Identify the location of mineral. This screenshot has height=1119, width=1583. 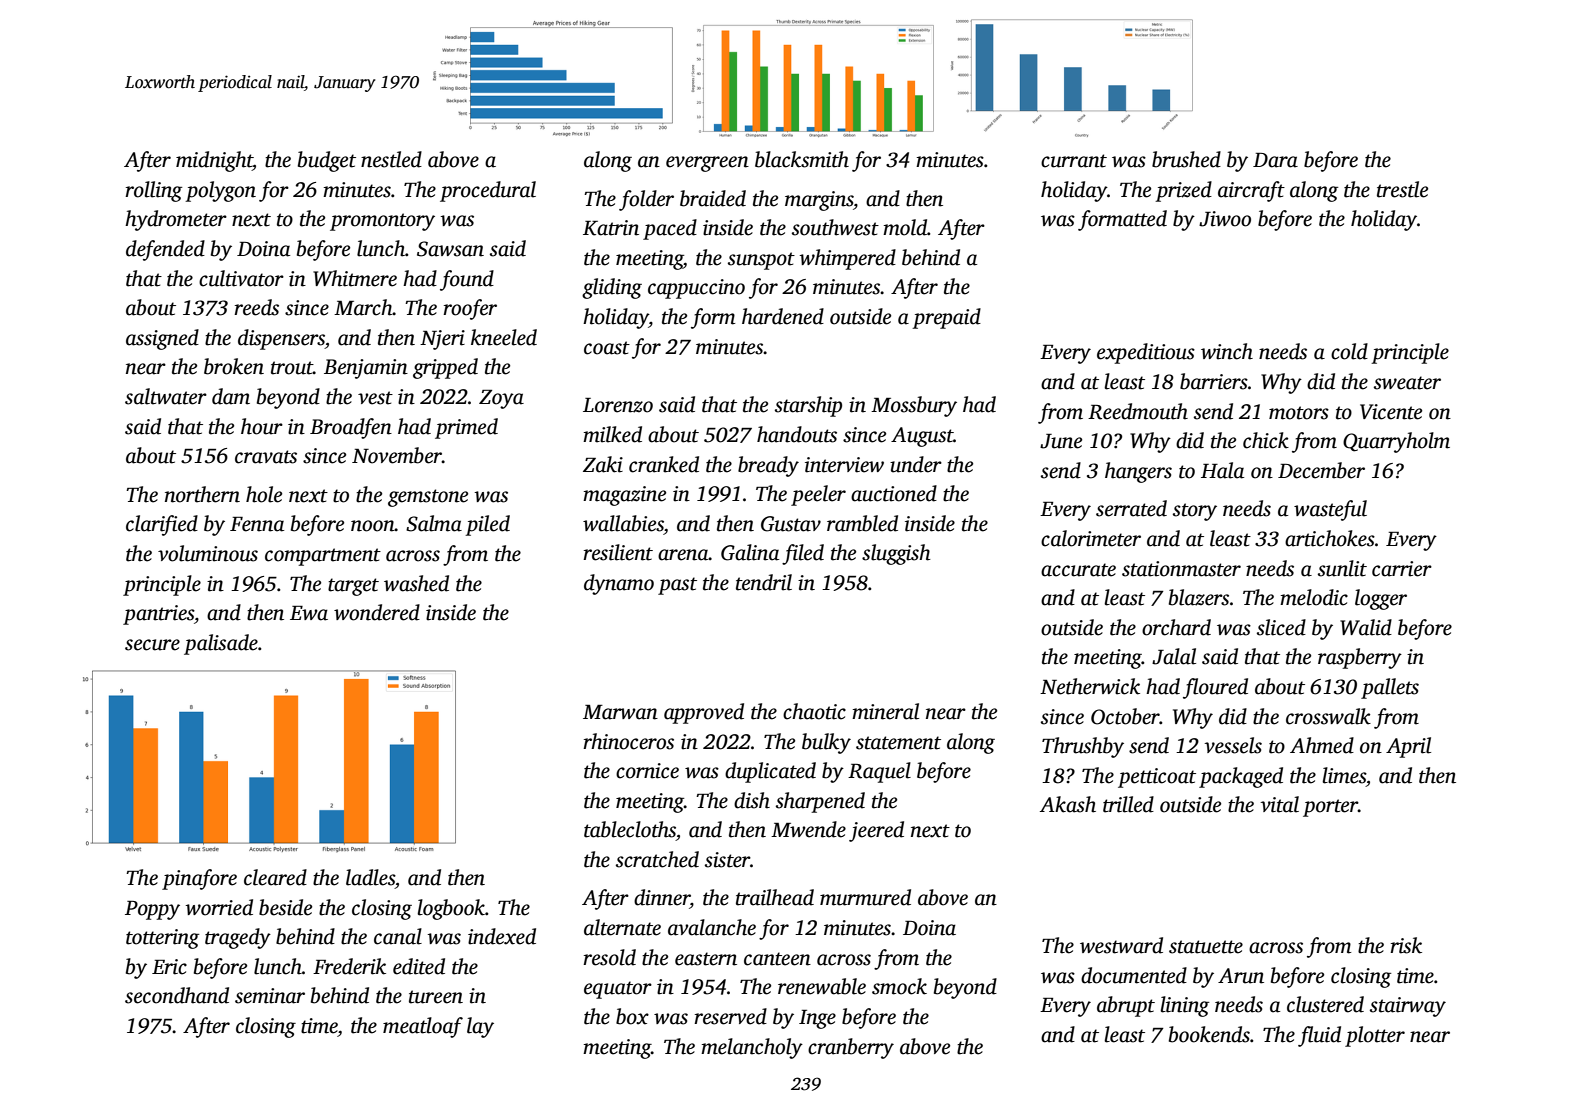
(885, 711).
